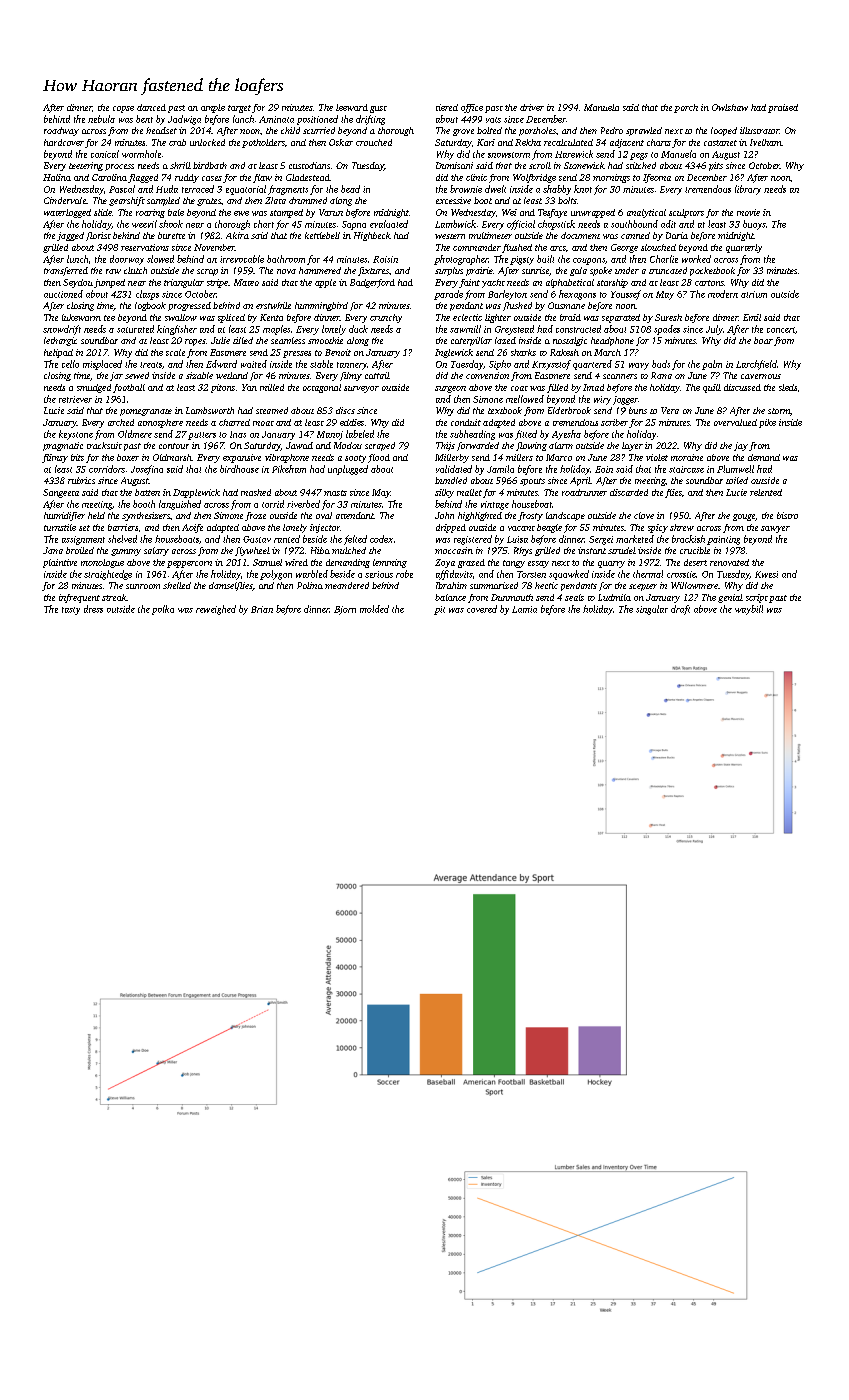  Describe the element at coordinates (783, 108) in the screenshot. I see `praised` at that location.
